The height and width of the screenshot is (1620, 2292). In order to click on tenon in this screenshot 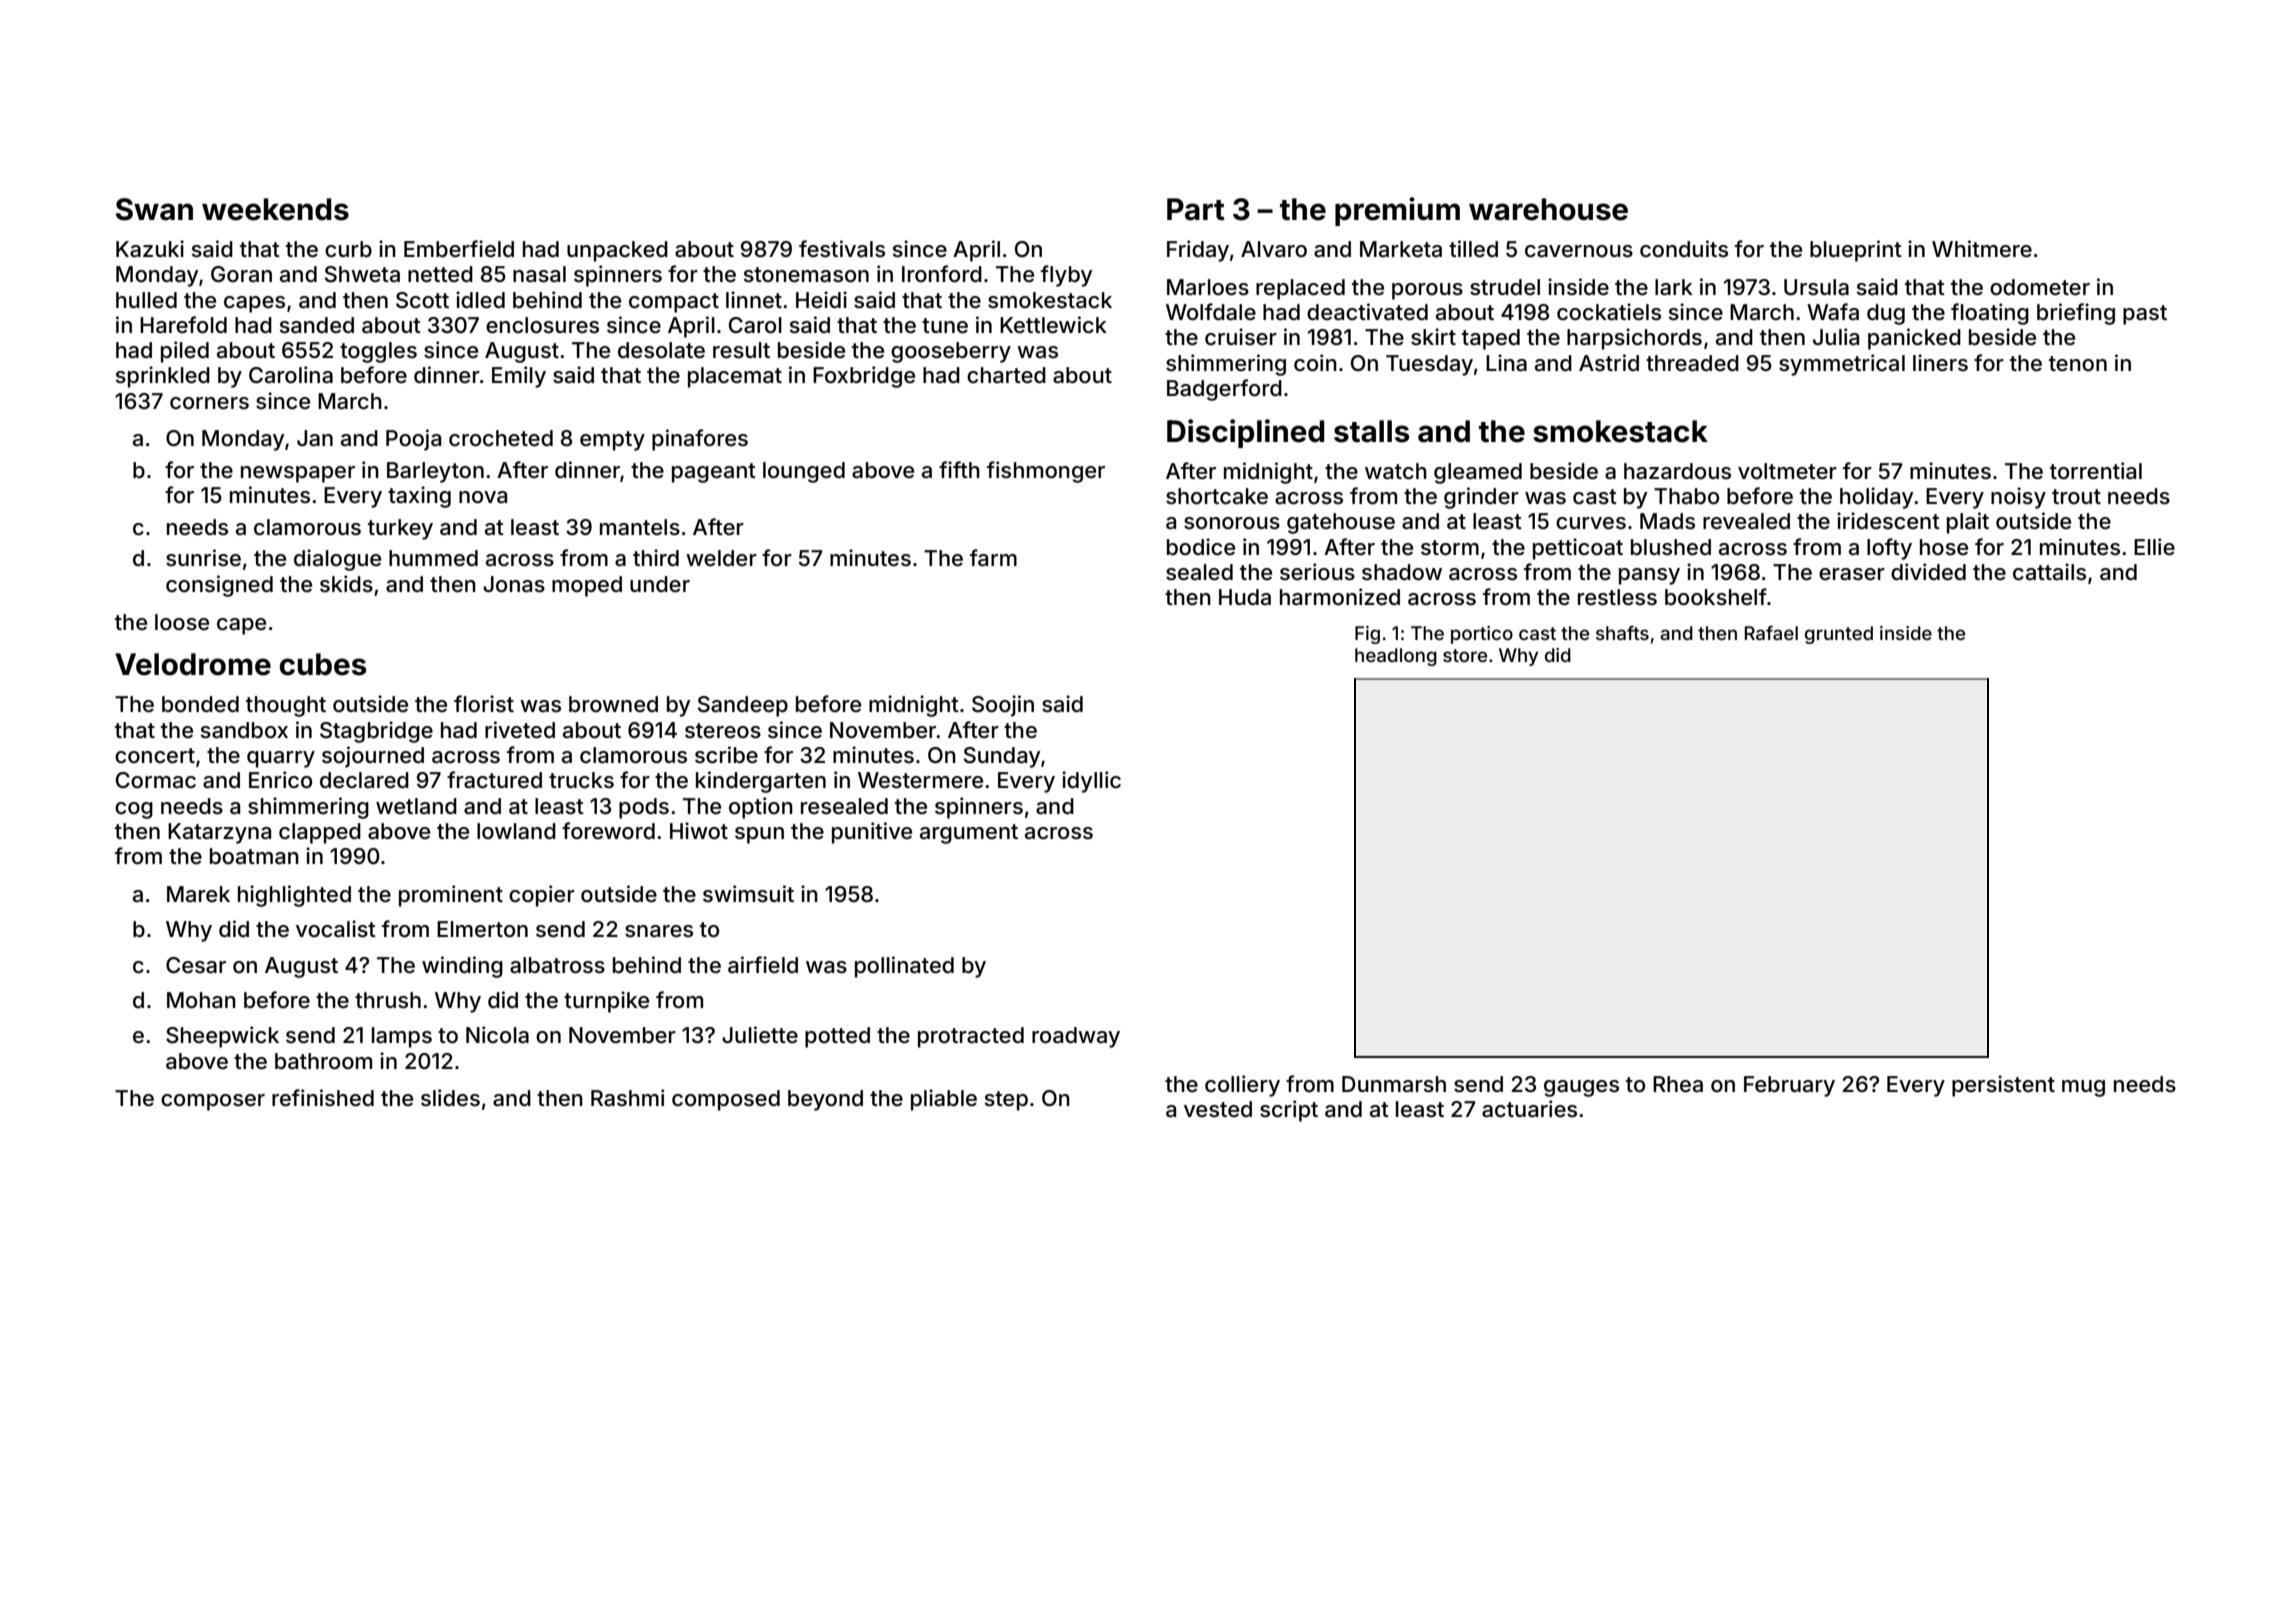, I will do `click(2078, 364)`.
